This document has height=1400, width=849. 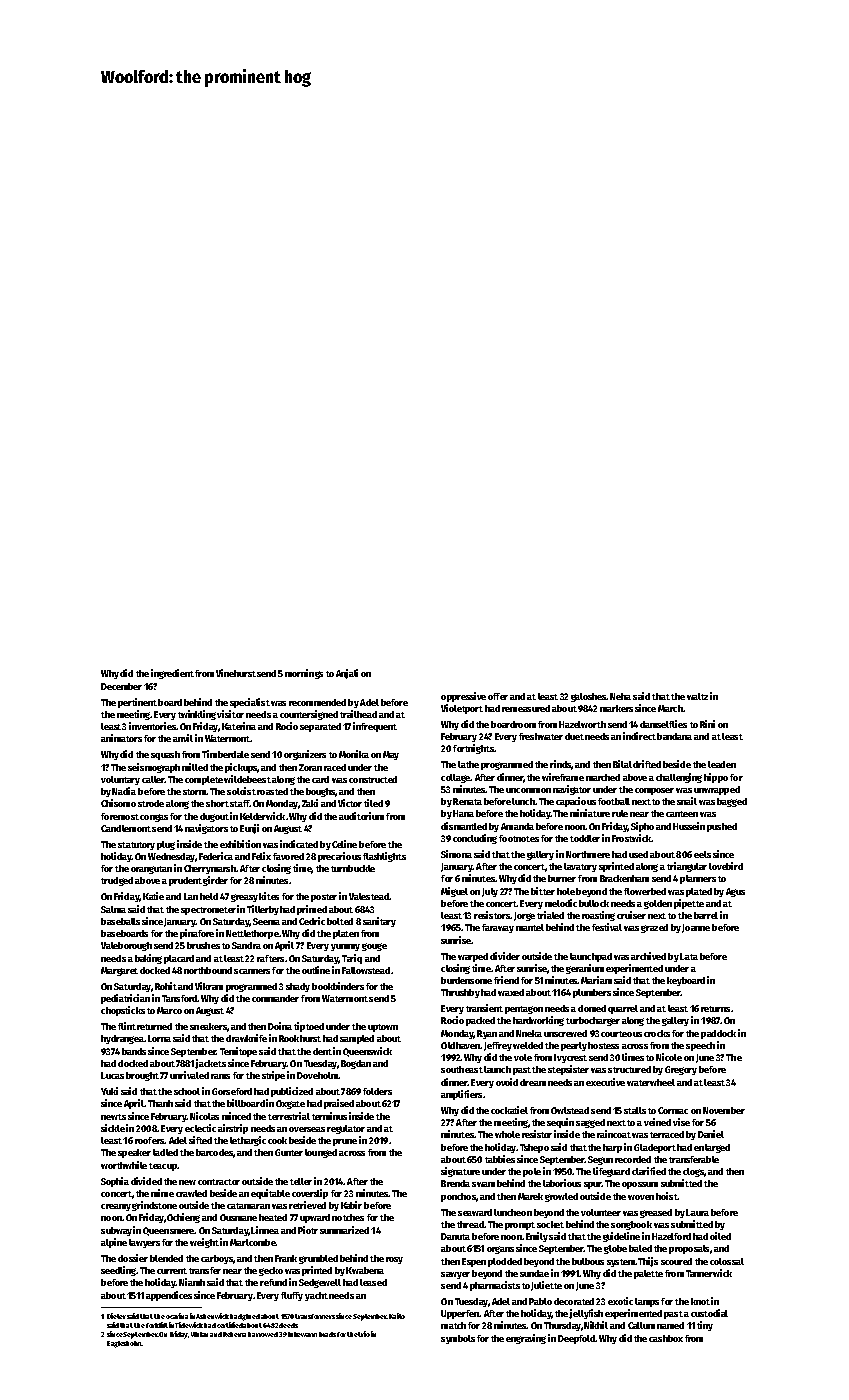 What do you see at coordinates (217, 1259) in the document?
I see `carboys` at bounding box center [217, 1259].
